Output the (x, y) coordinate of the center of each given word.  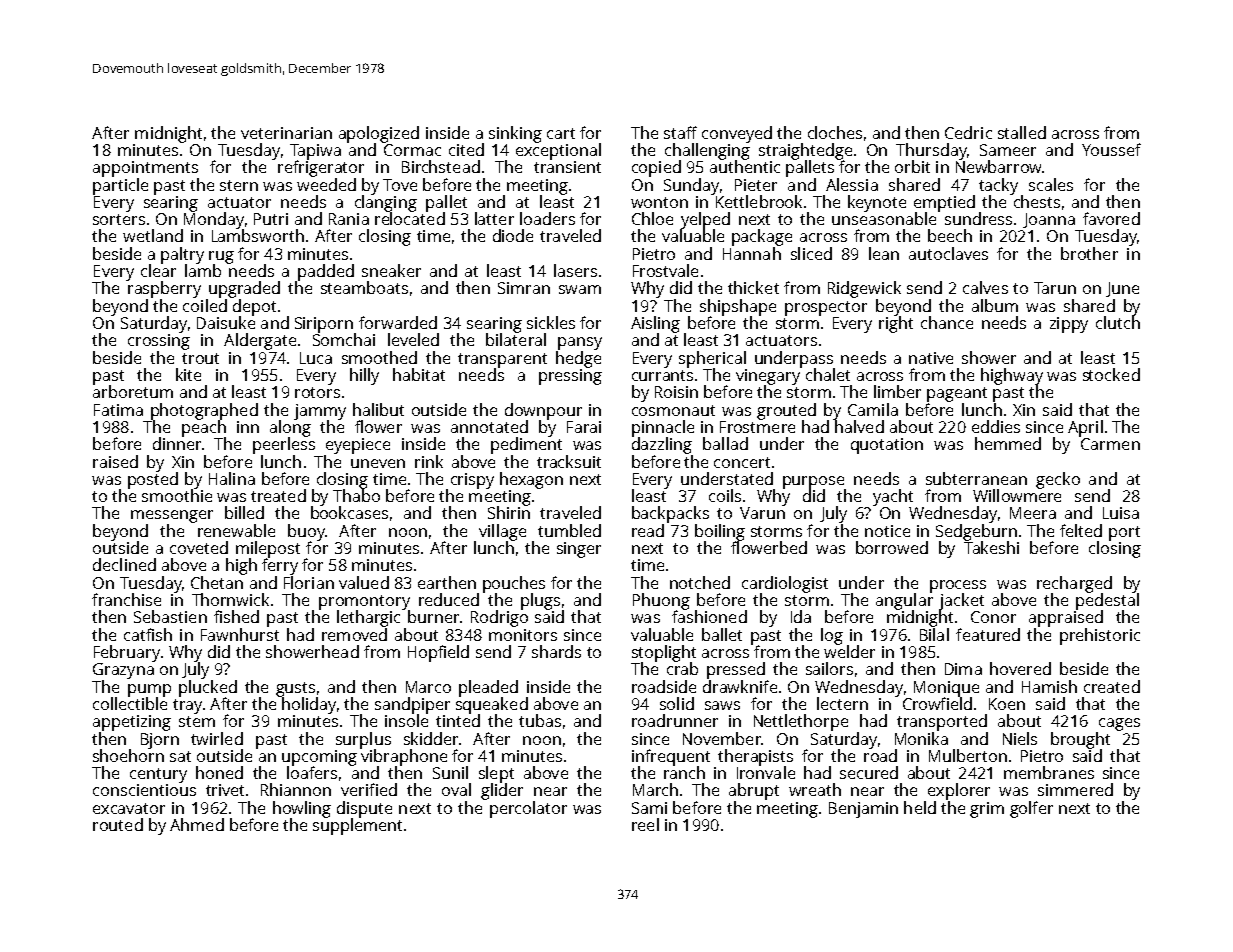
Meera (1033, 513)
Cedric (968, 132)
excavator (129, 808)
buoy (306, 532)
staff (680, 132)
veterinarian (286, 133)
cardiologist (785, 584)
